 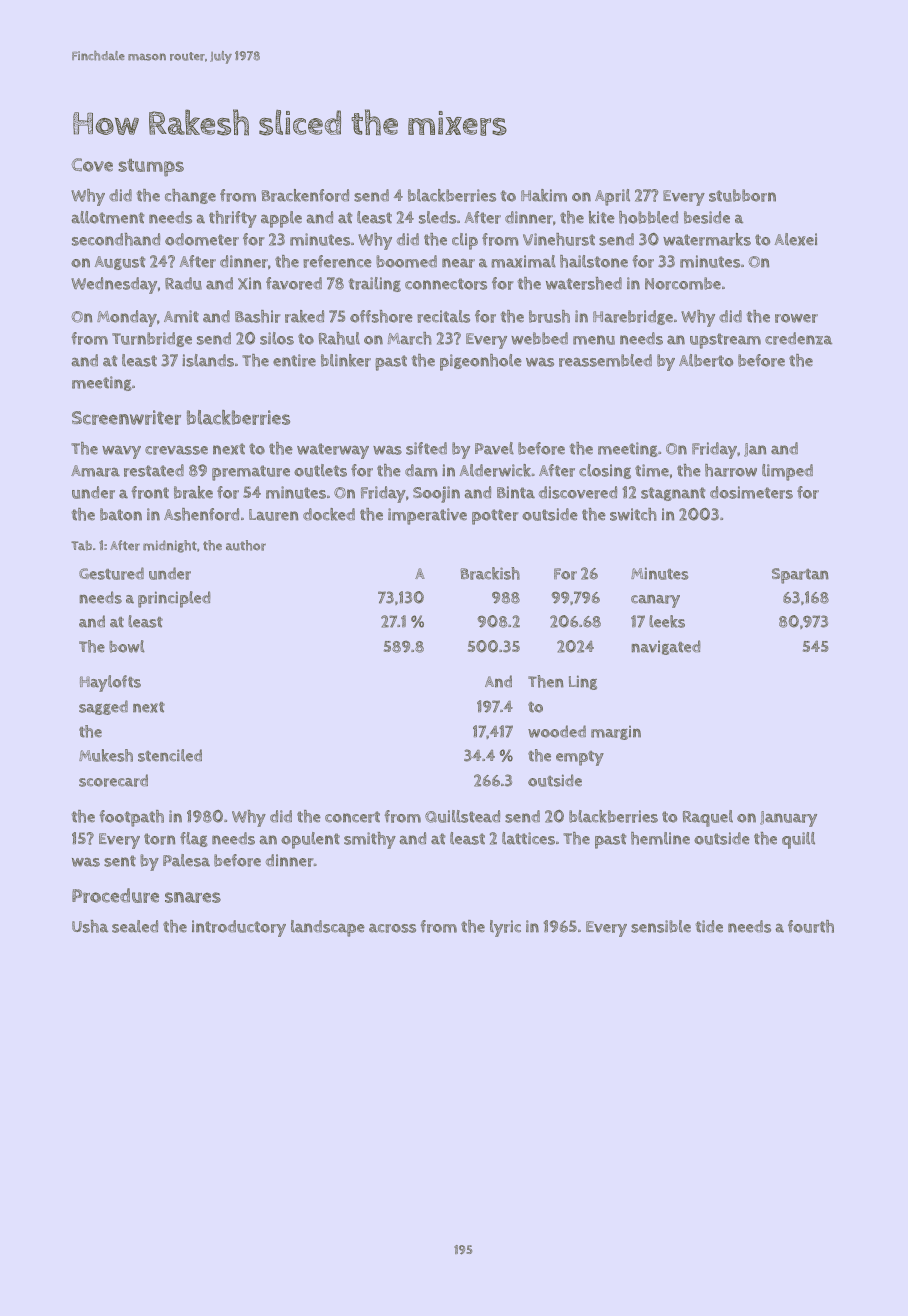 I want to click on Xin, so click(x=250, y=283).
